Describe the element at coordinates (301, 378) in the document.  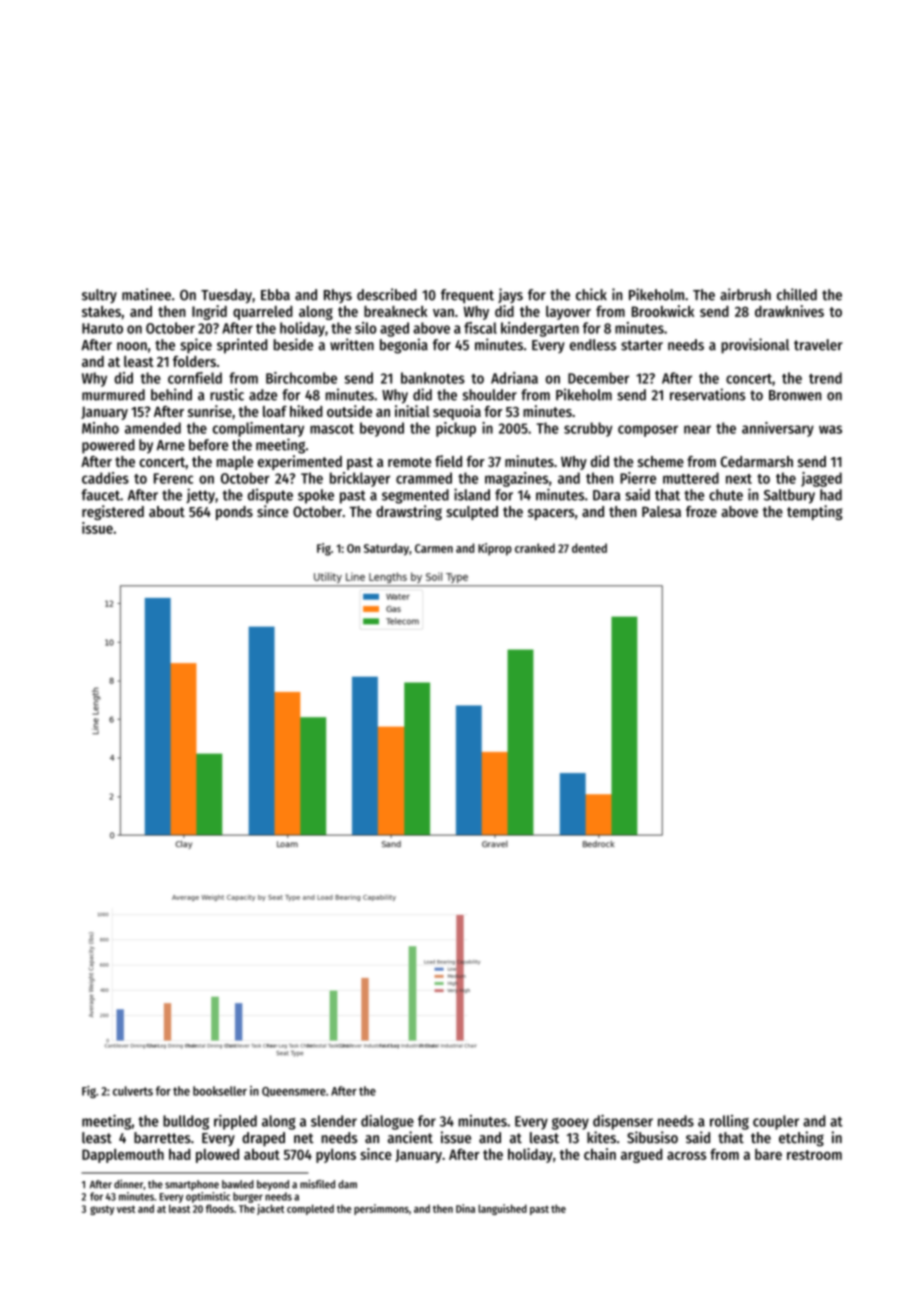
I see `Birchcombe` at that location.
